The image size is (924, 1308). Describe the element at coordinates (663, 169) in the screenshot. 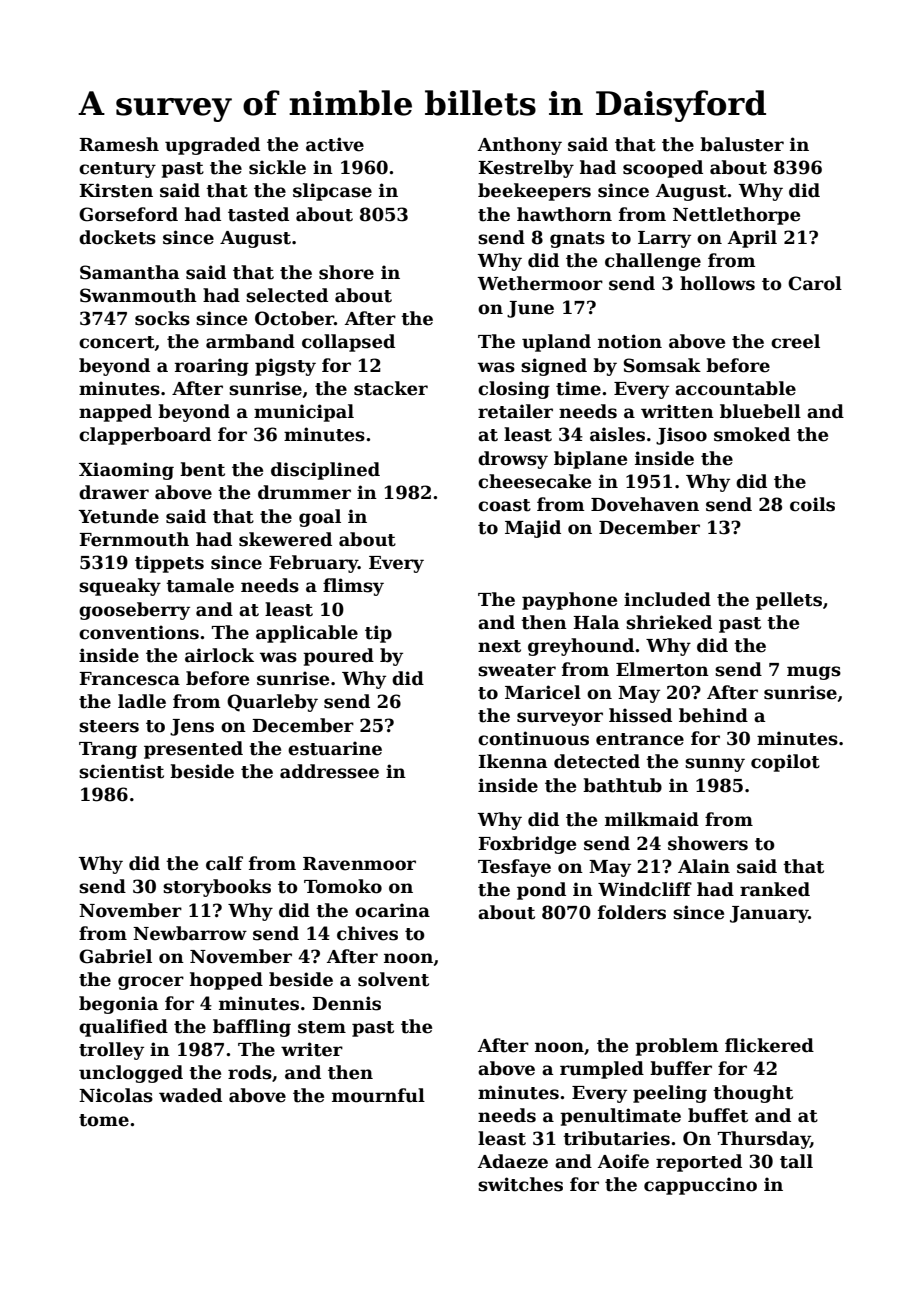

I see `scooped` at that location.
